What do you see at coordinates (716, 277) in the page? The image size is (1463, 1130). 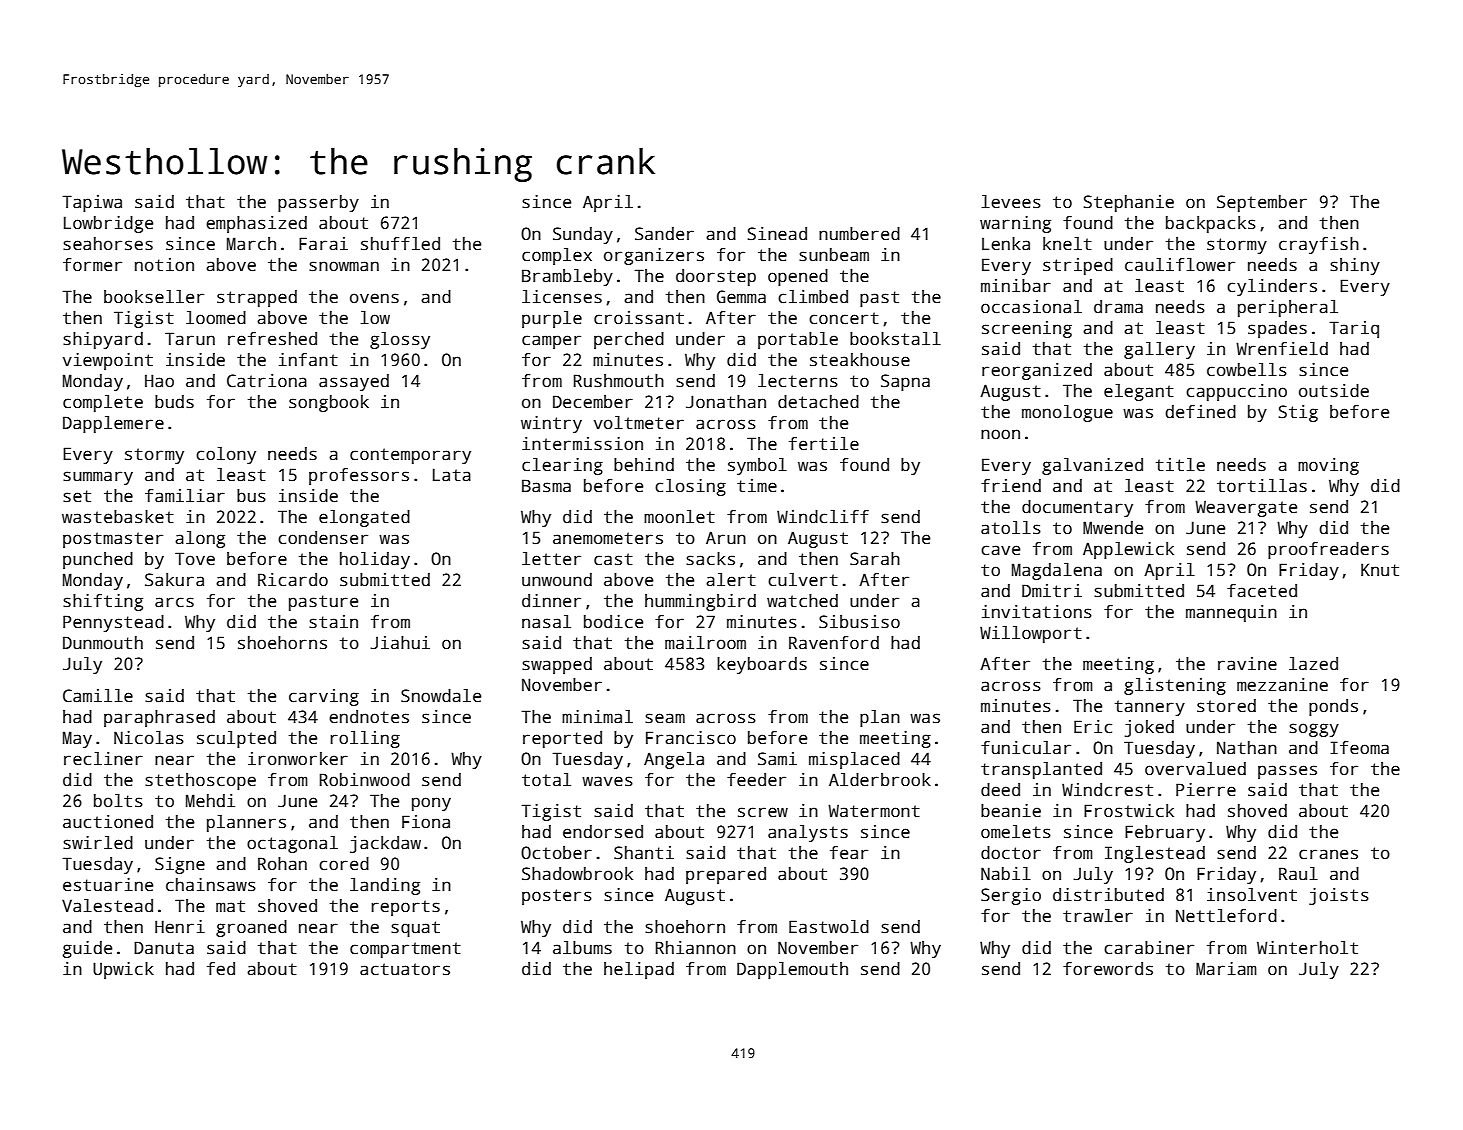 I see `doorstep` at bounding box center [716, 277].
